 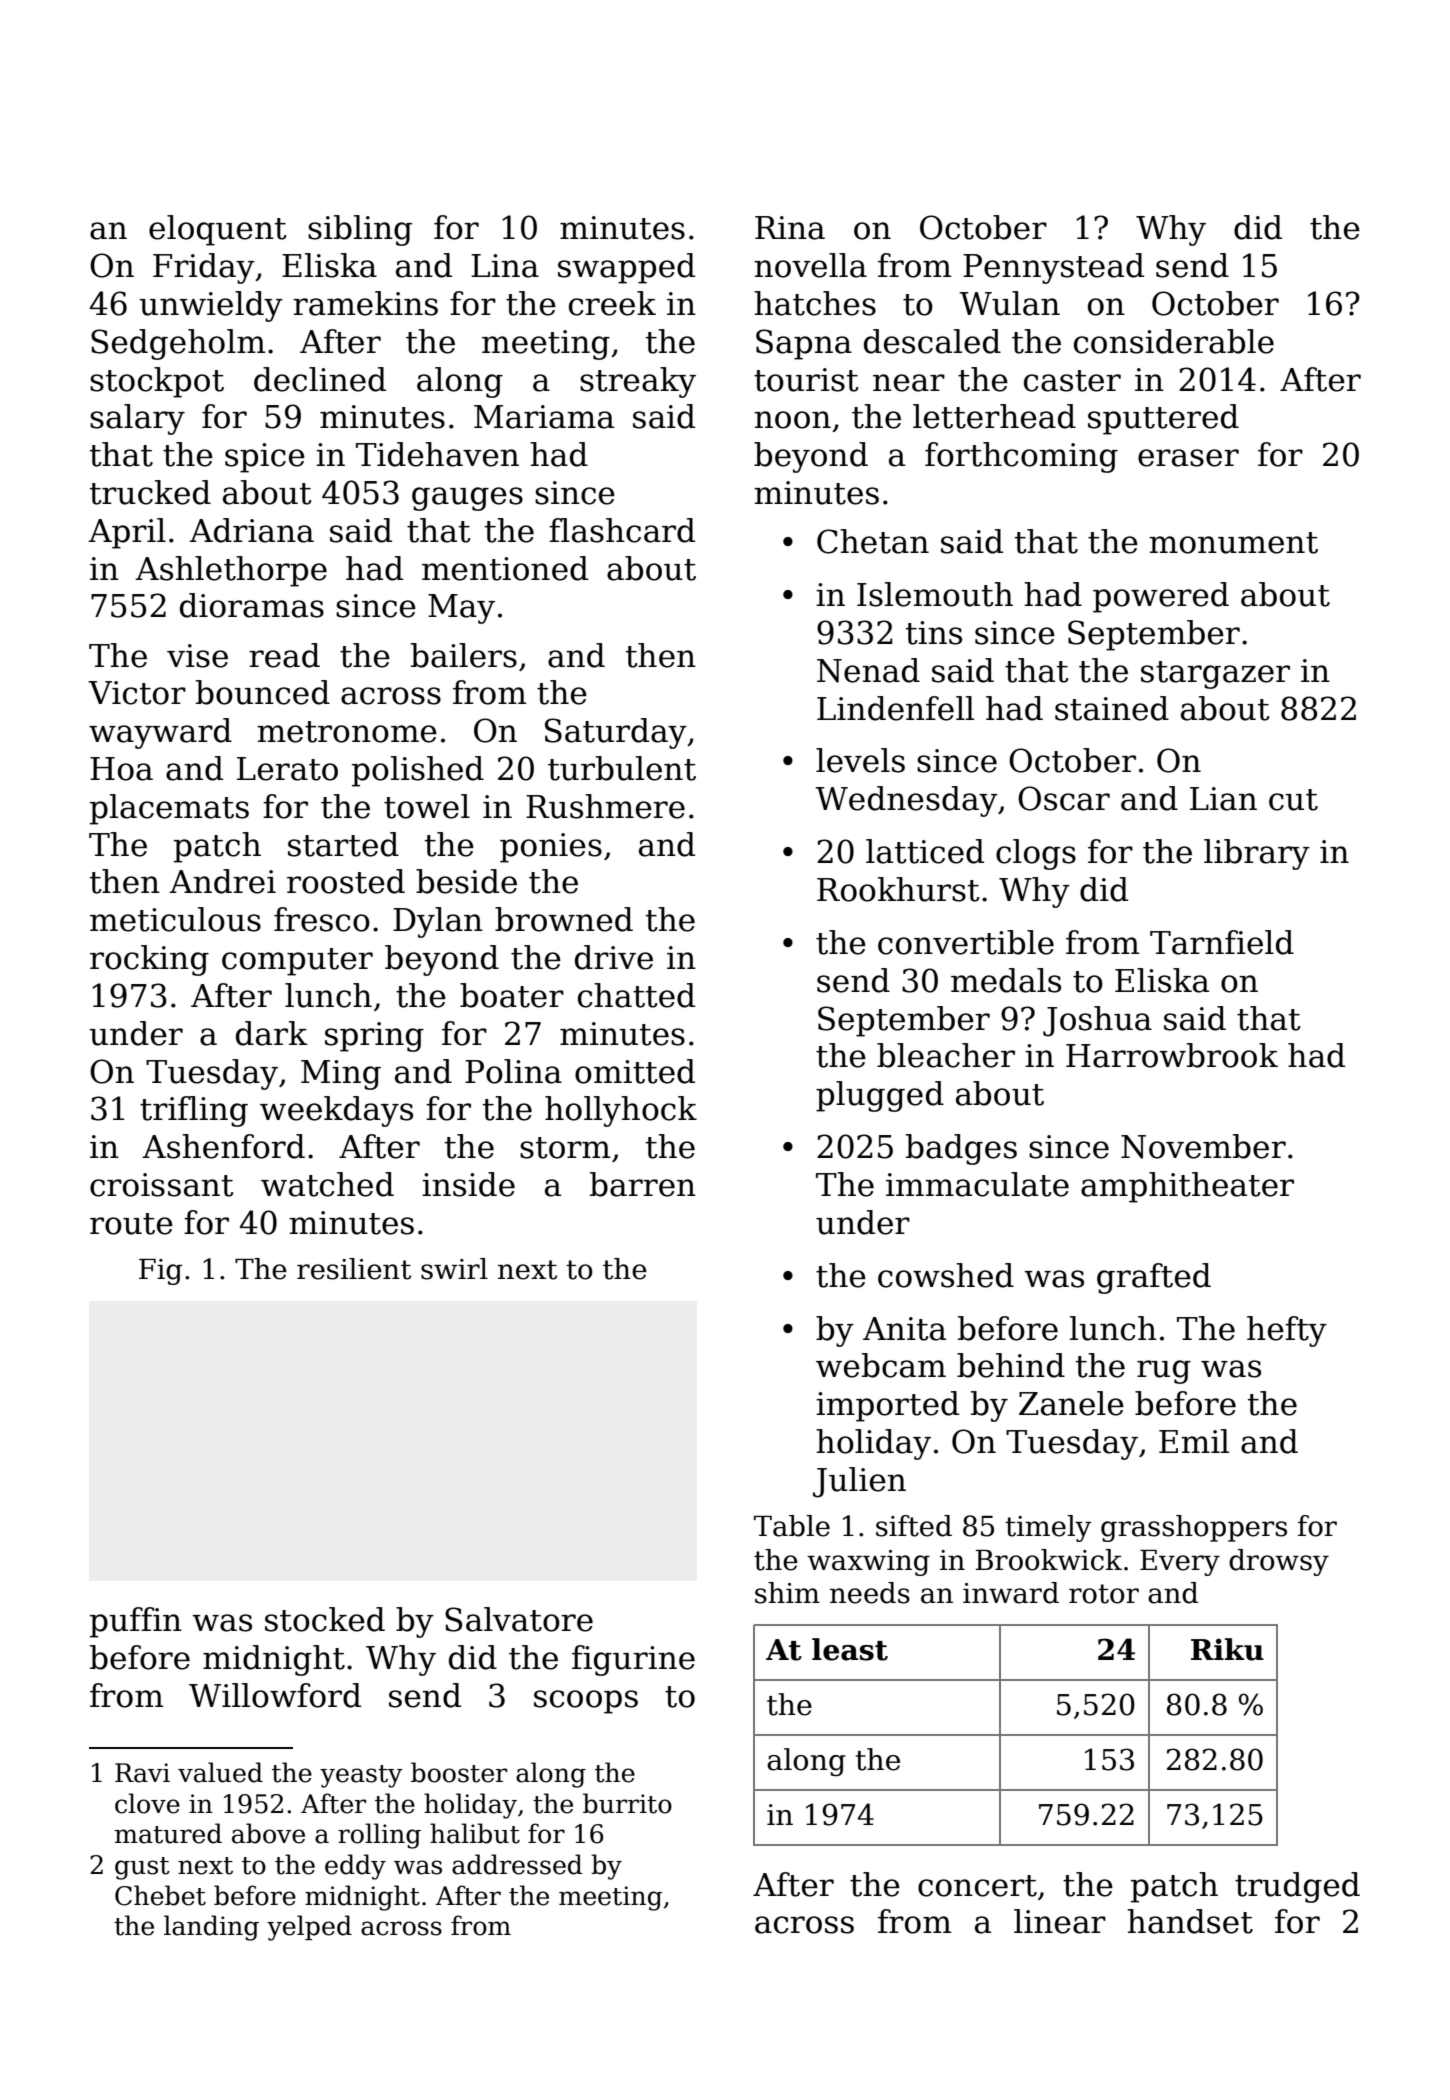 What do you see at coordinates (868, 1563) in the page?
I see `waxwing` at bounding box center [868, 1563].
